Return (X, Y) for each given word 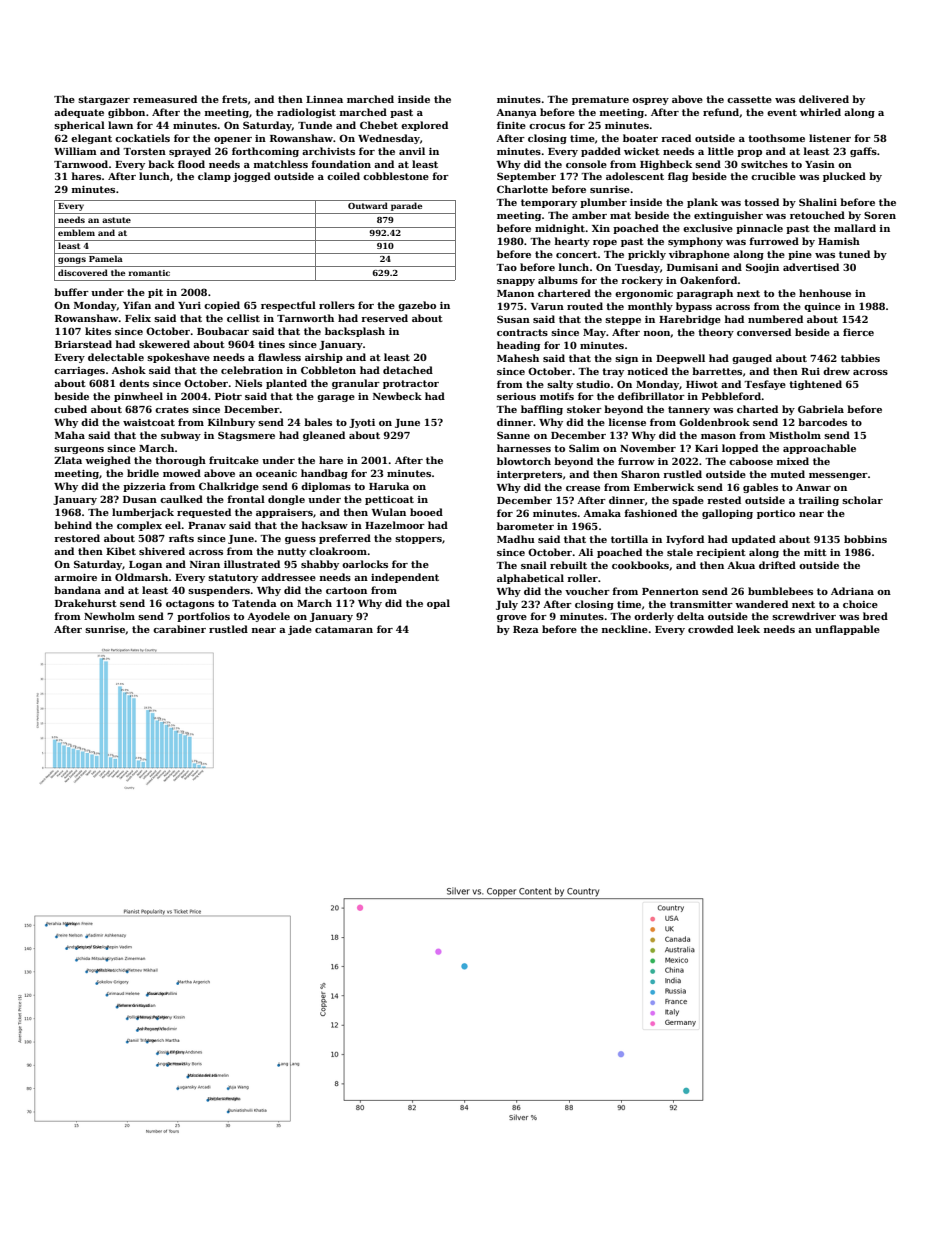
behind (73, 525)
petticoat (389, 500)
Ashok (129, 370)
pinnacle (759, 229)
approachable (819, 449)
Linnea (324, 99)
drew (836, 371)
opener (233, 140)
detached (408, 370)
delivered (824, 99)
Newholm (109, 616)
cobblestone (396, 176)
